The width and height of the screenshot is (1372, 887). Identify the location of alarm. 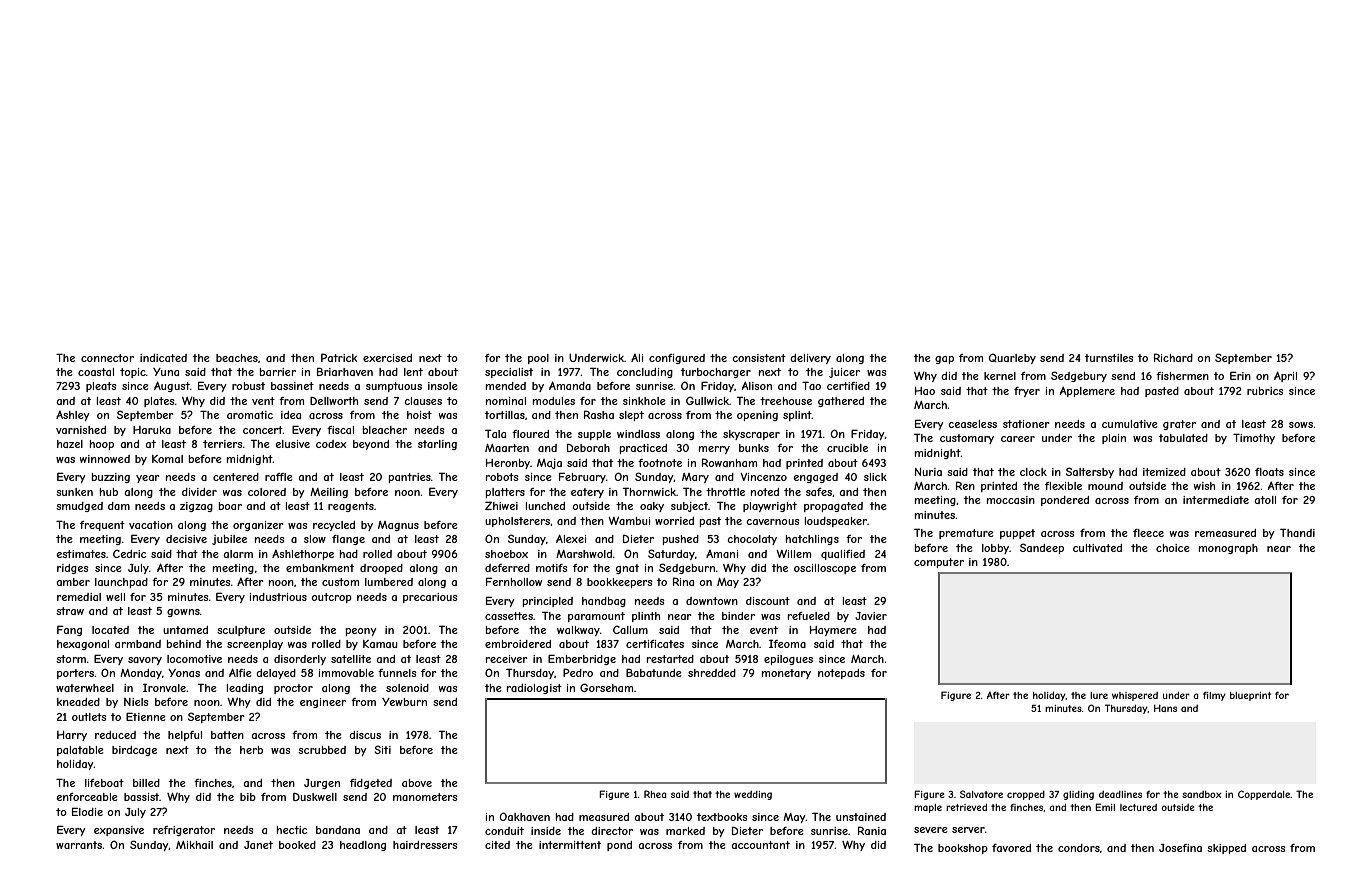
(238, 554).
